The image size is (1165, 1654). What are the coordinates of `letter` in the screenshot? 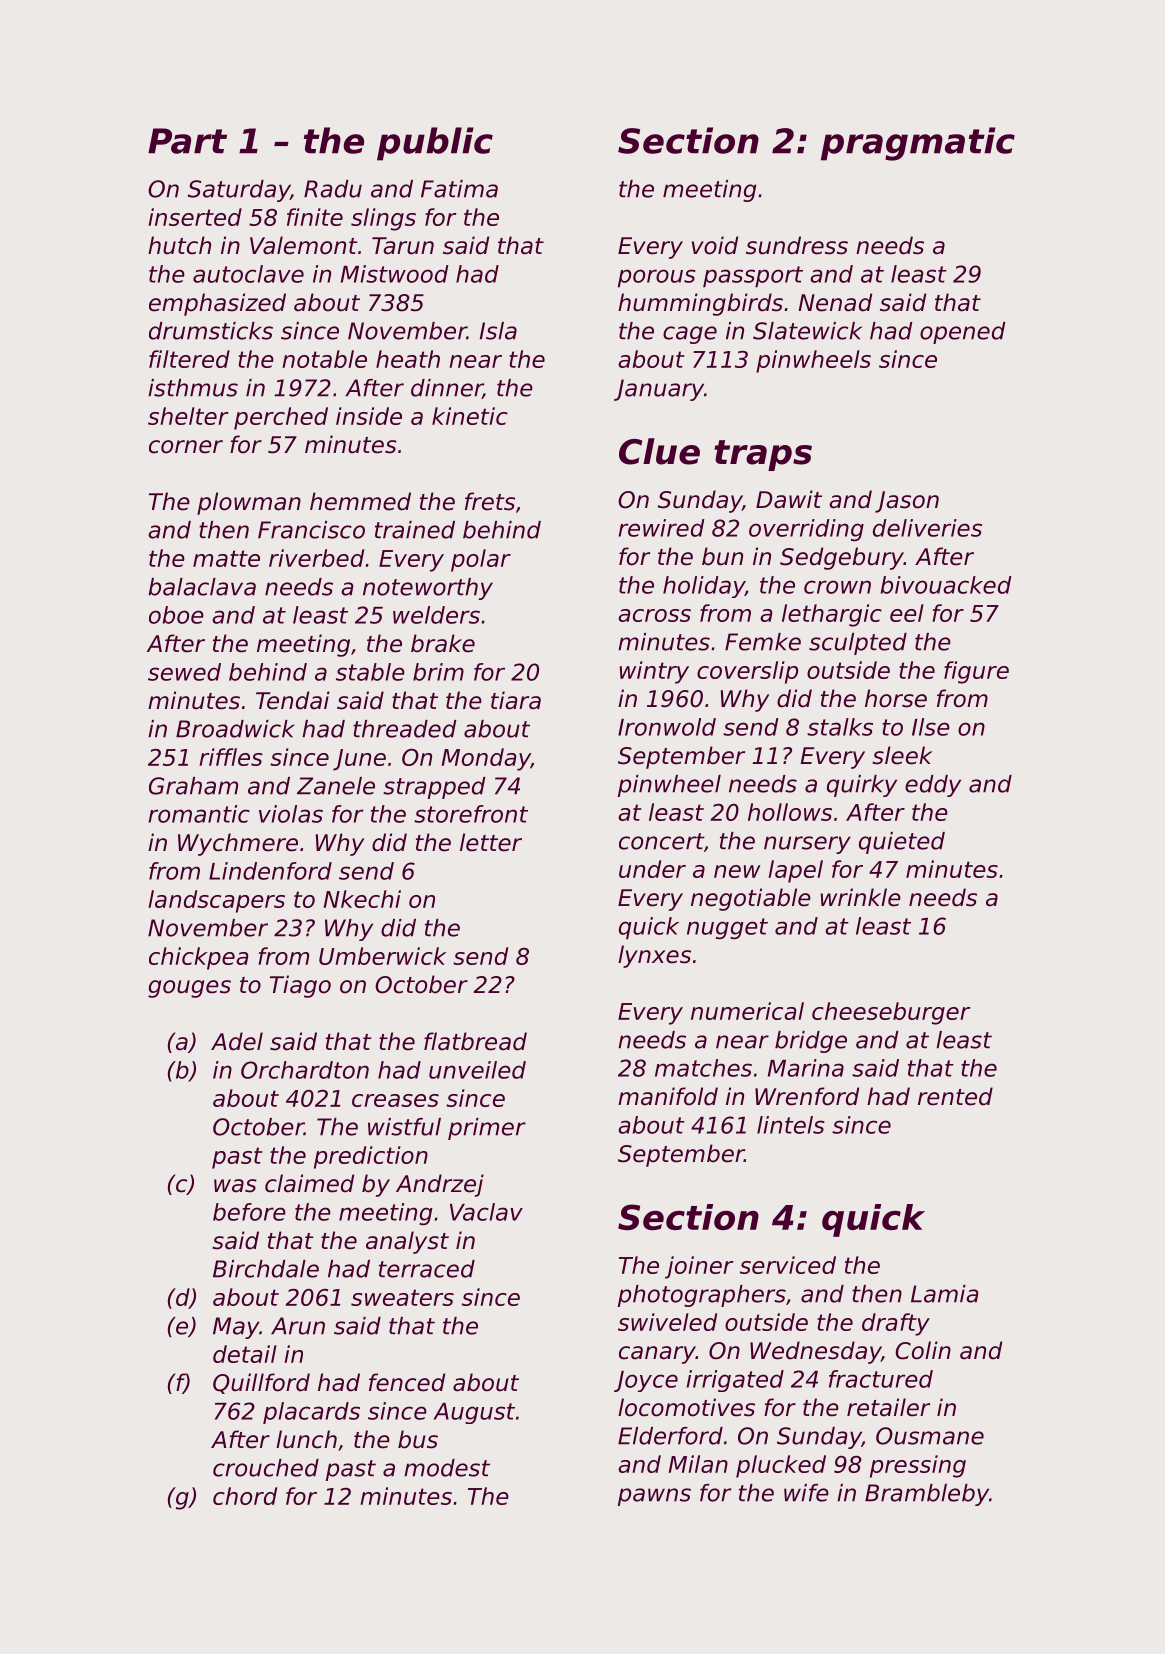 It's located at (491, 842).
